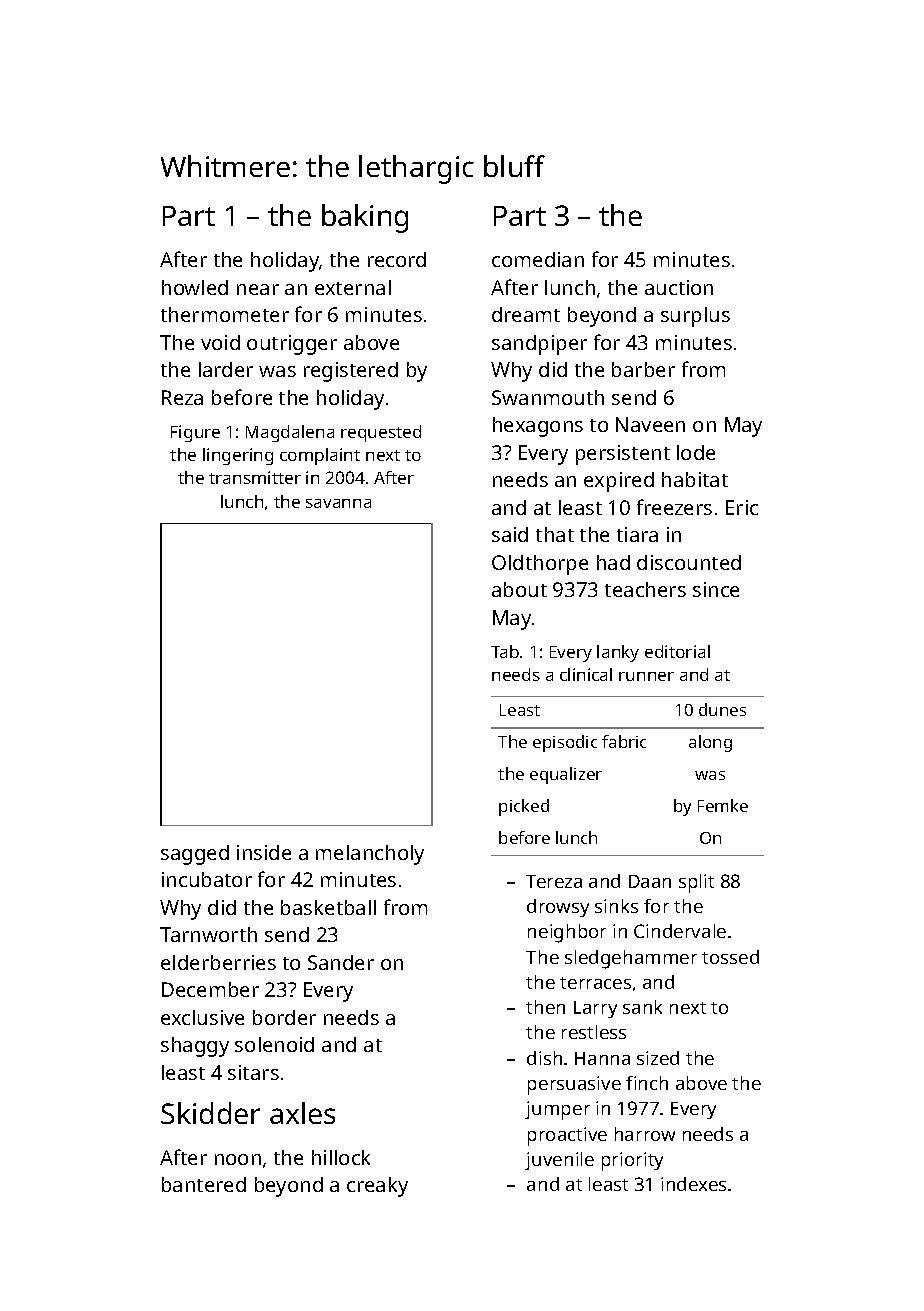 The image size is (924, 1311). I want to click on melancholy, so click(370, 855).
